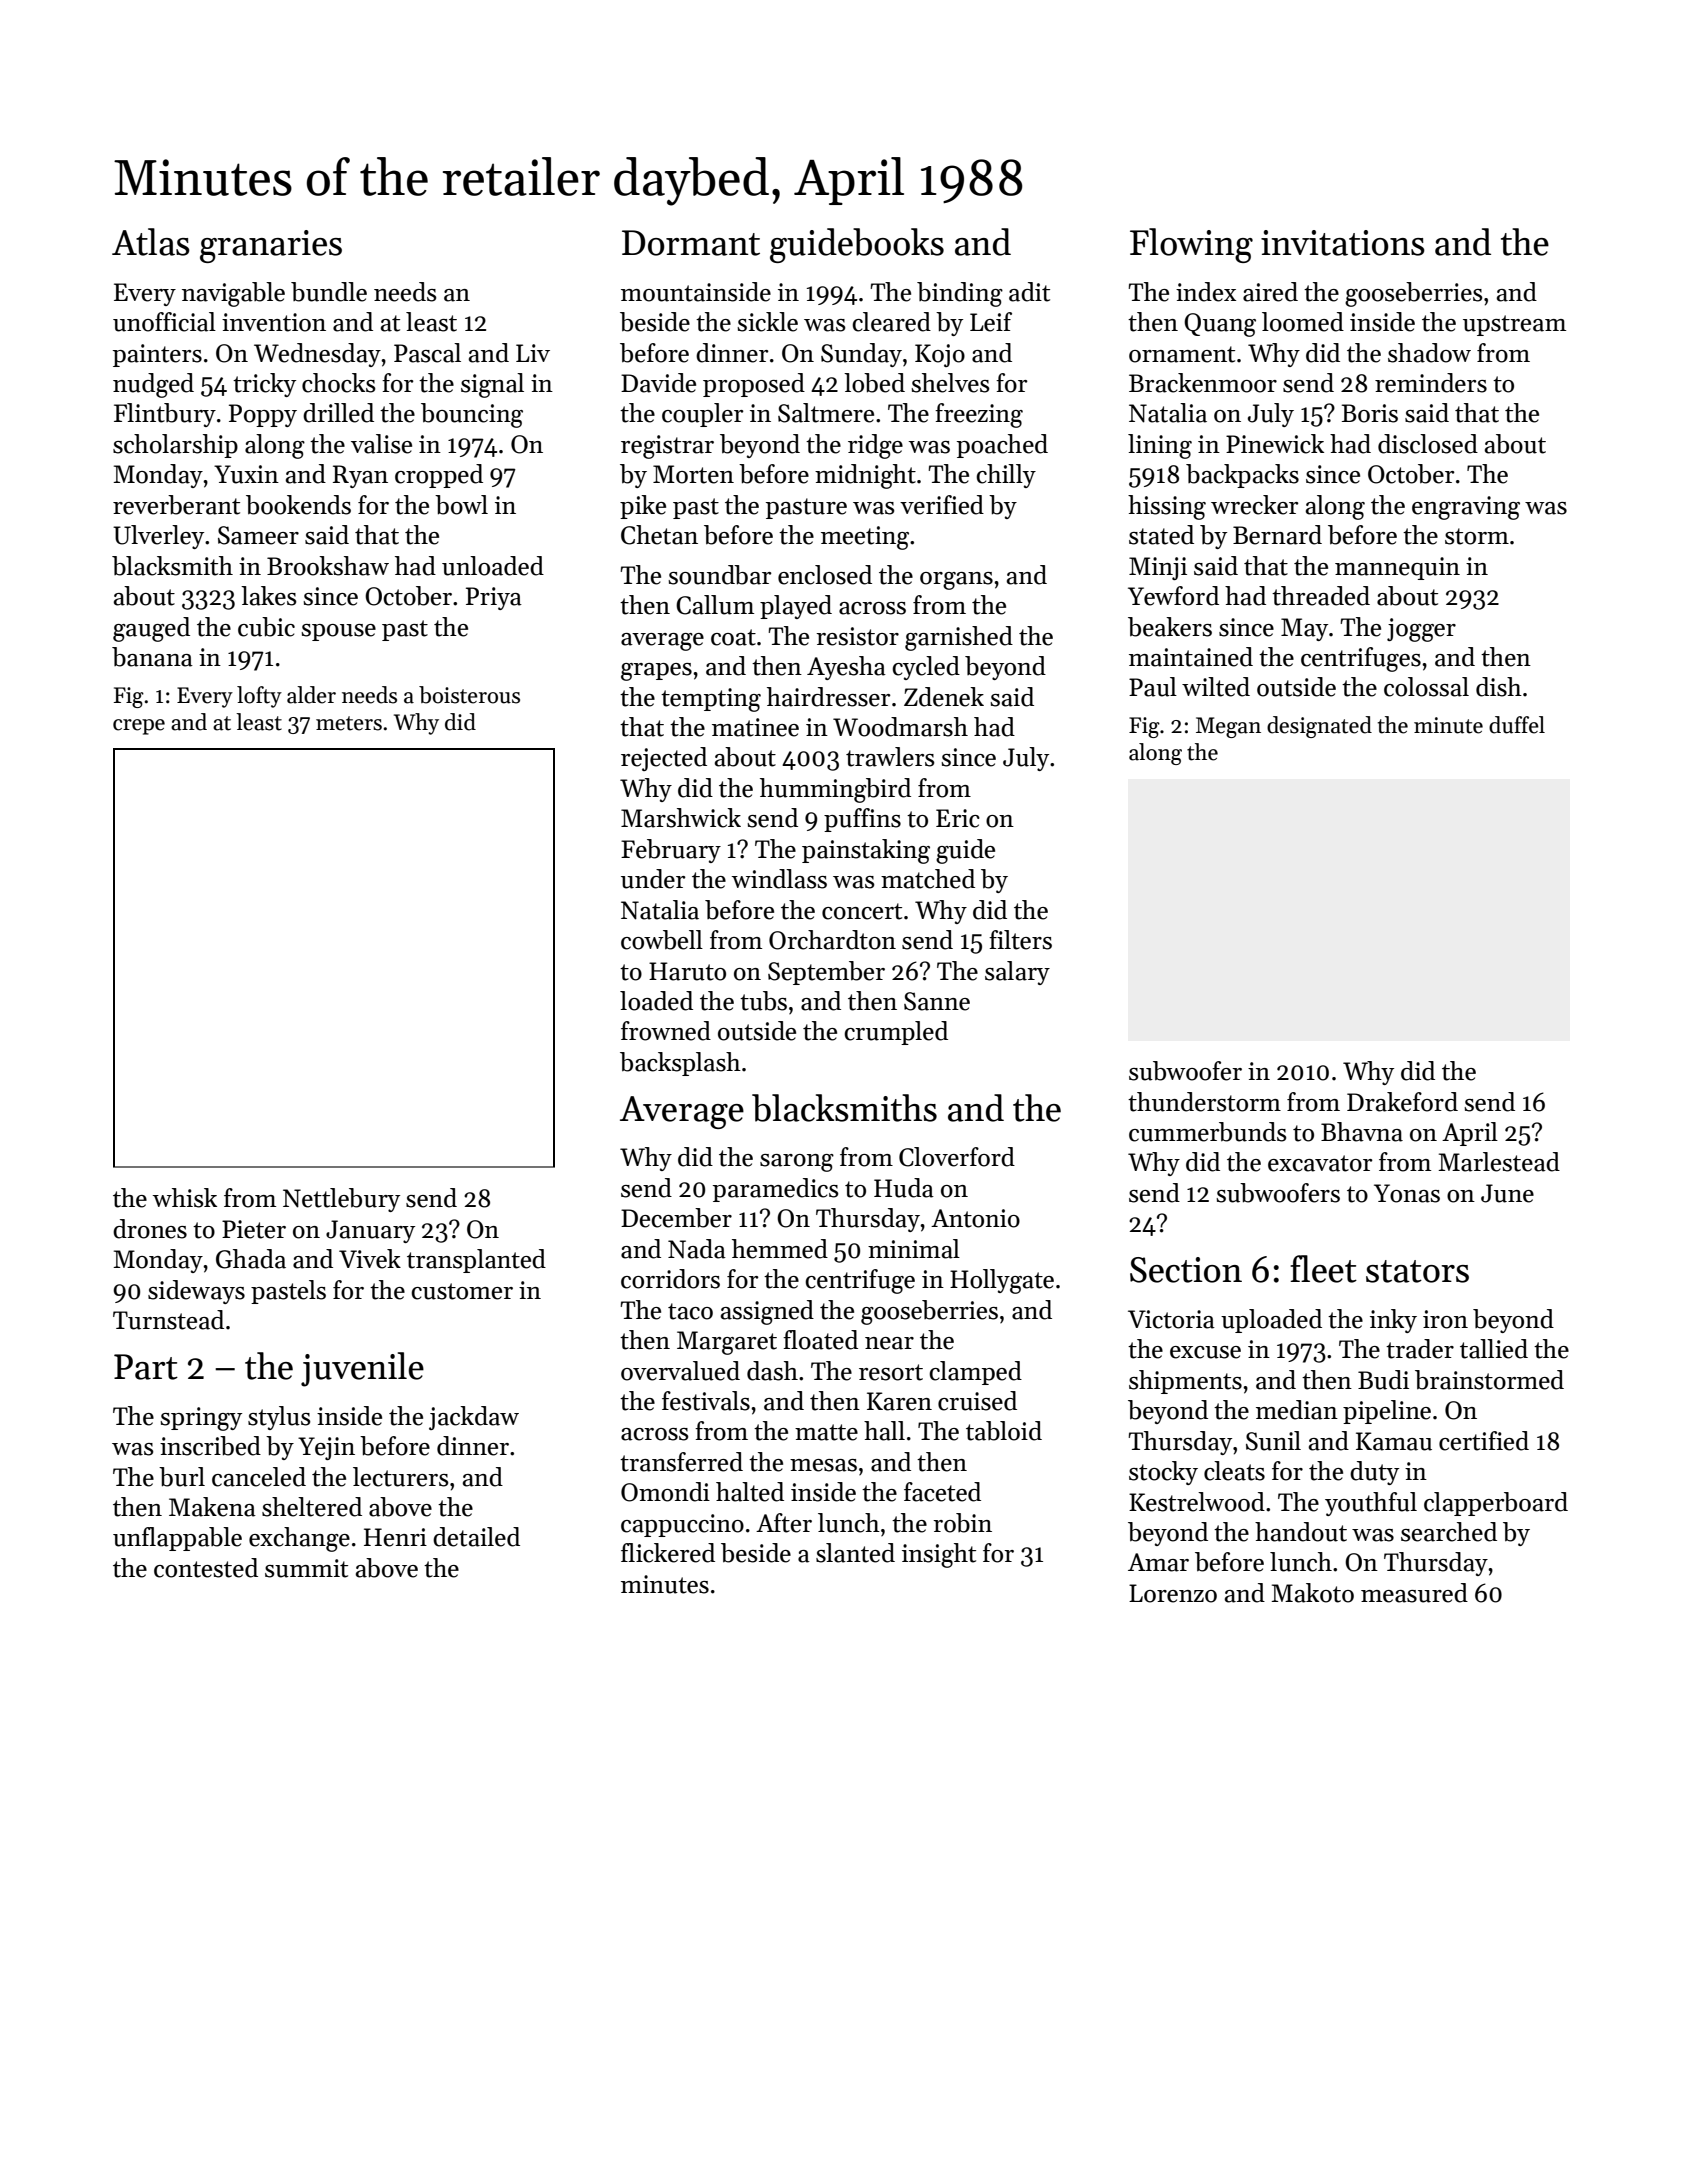 This page has height=2178, width=1683. What do you see at coordinates (158, 537) in the page?
I see `Ulverley` at bounding box center [158, 537].
